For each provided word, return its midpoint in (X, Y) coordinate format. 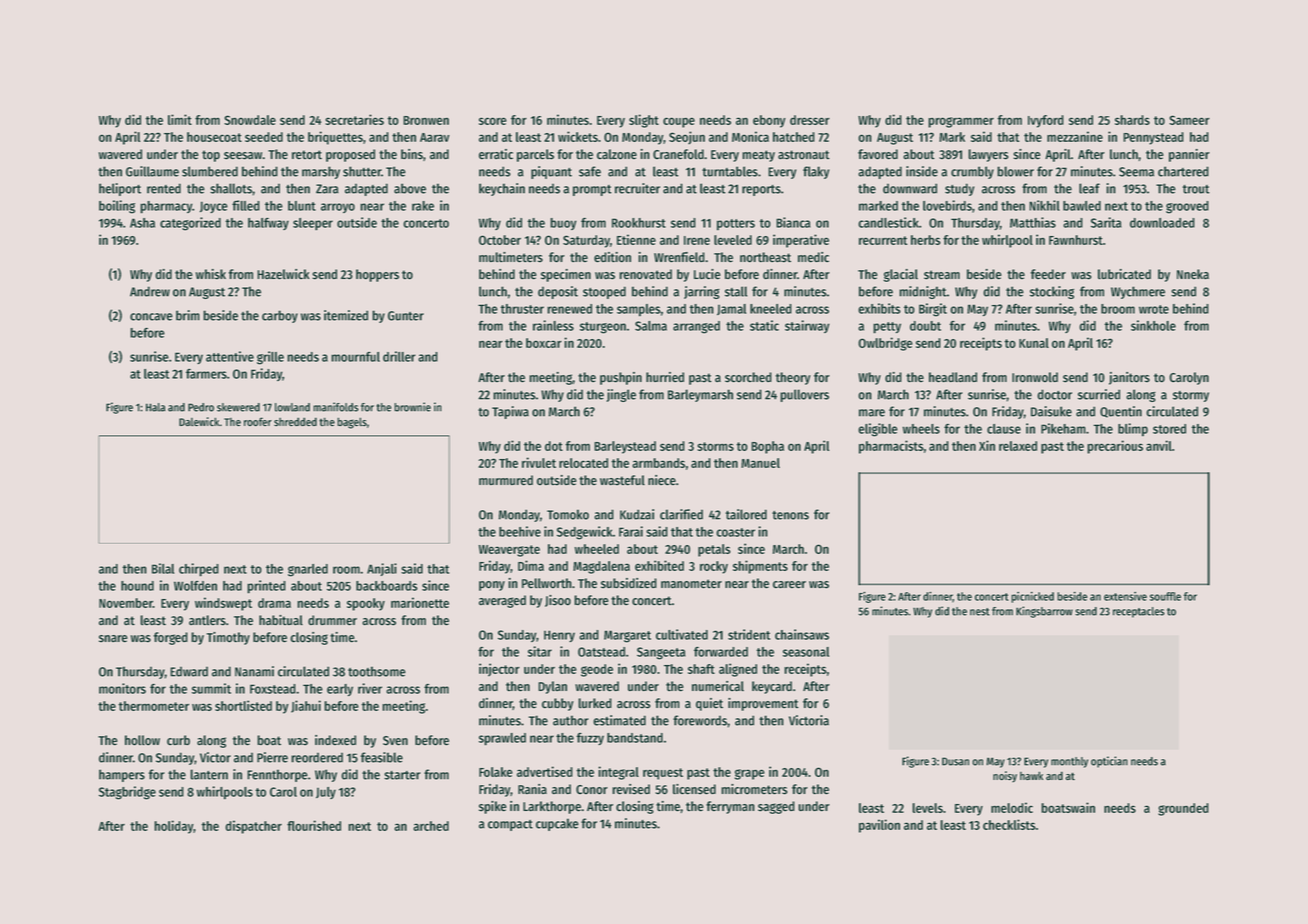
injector (499, 670)
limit (180, 119)
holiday (173, 827)
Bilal (163, 568)
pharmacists (891, 447)
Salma (651, 326)
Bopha (767, 447)
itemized (346, 315)
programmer (961, 122)
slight (644, 121)
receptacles (1139, 612)
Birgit (933, 310)
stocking (1052, 292)
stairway (807, 326)
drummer (332, 620)
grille (270, 358)
